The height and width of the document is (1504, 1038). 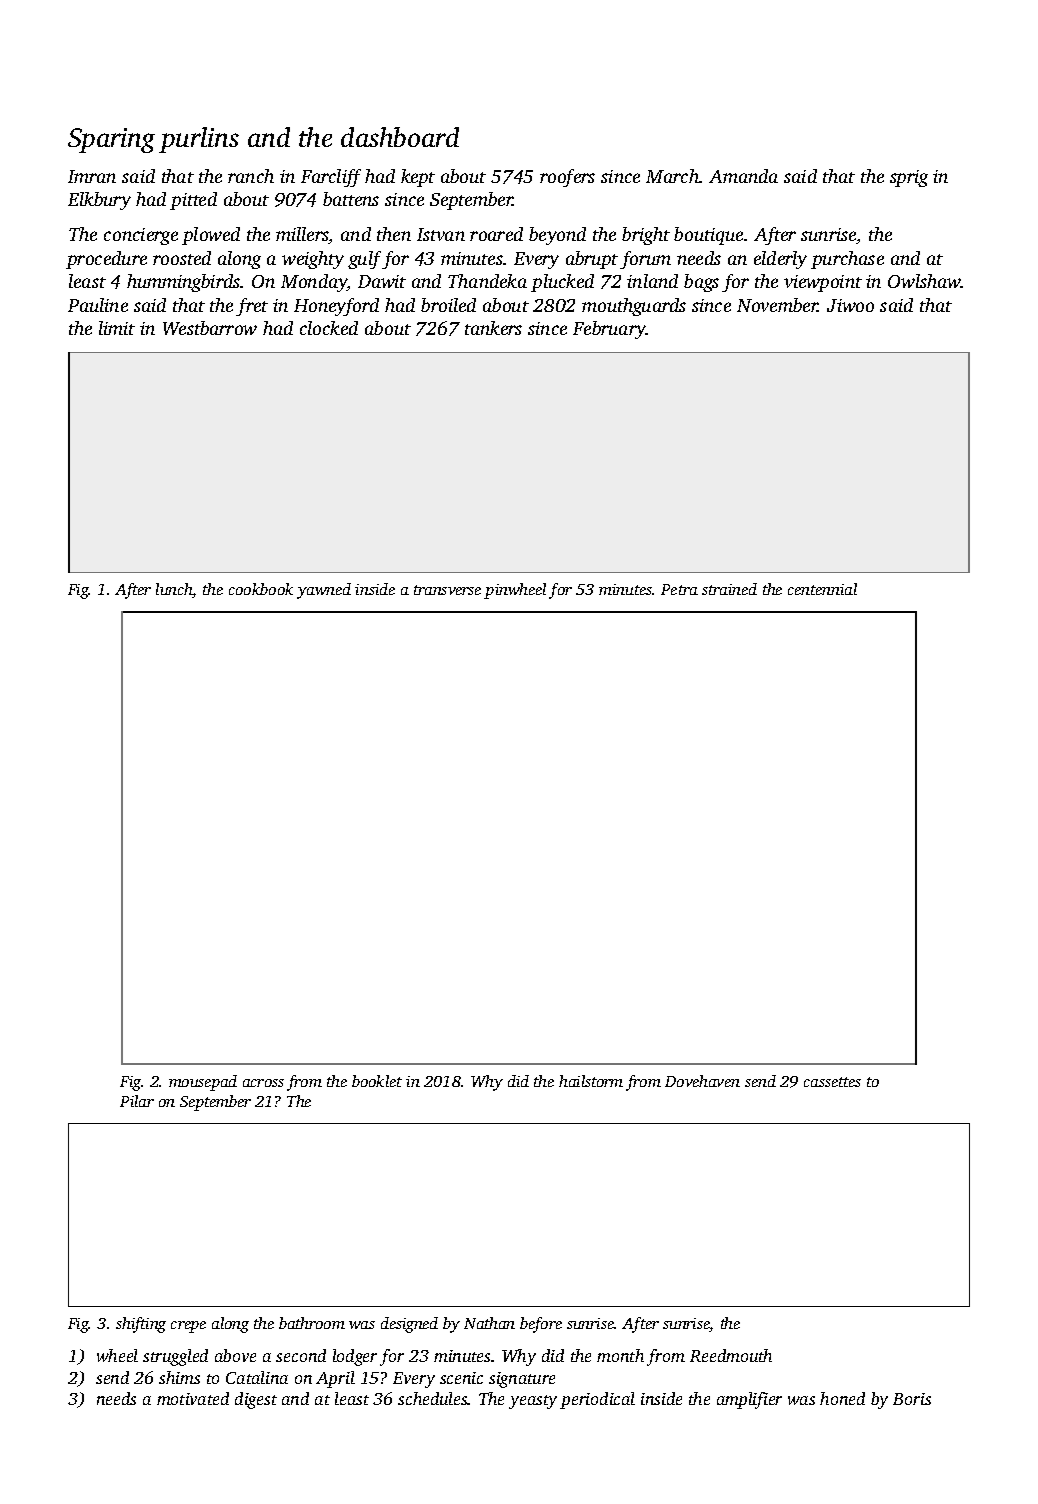 I want to click on shifting, so click(x=141, y=1325).
